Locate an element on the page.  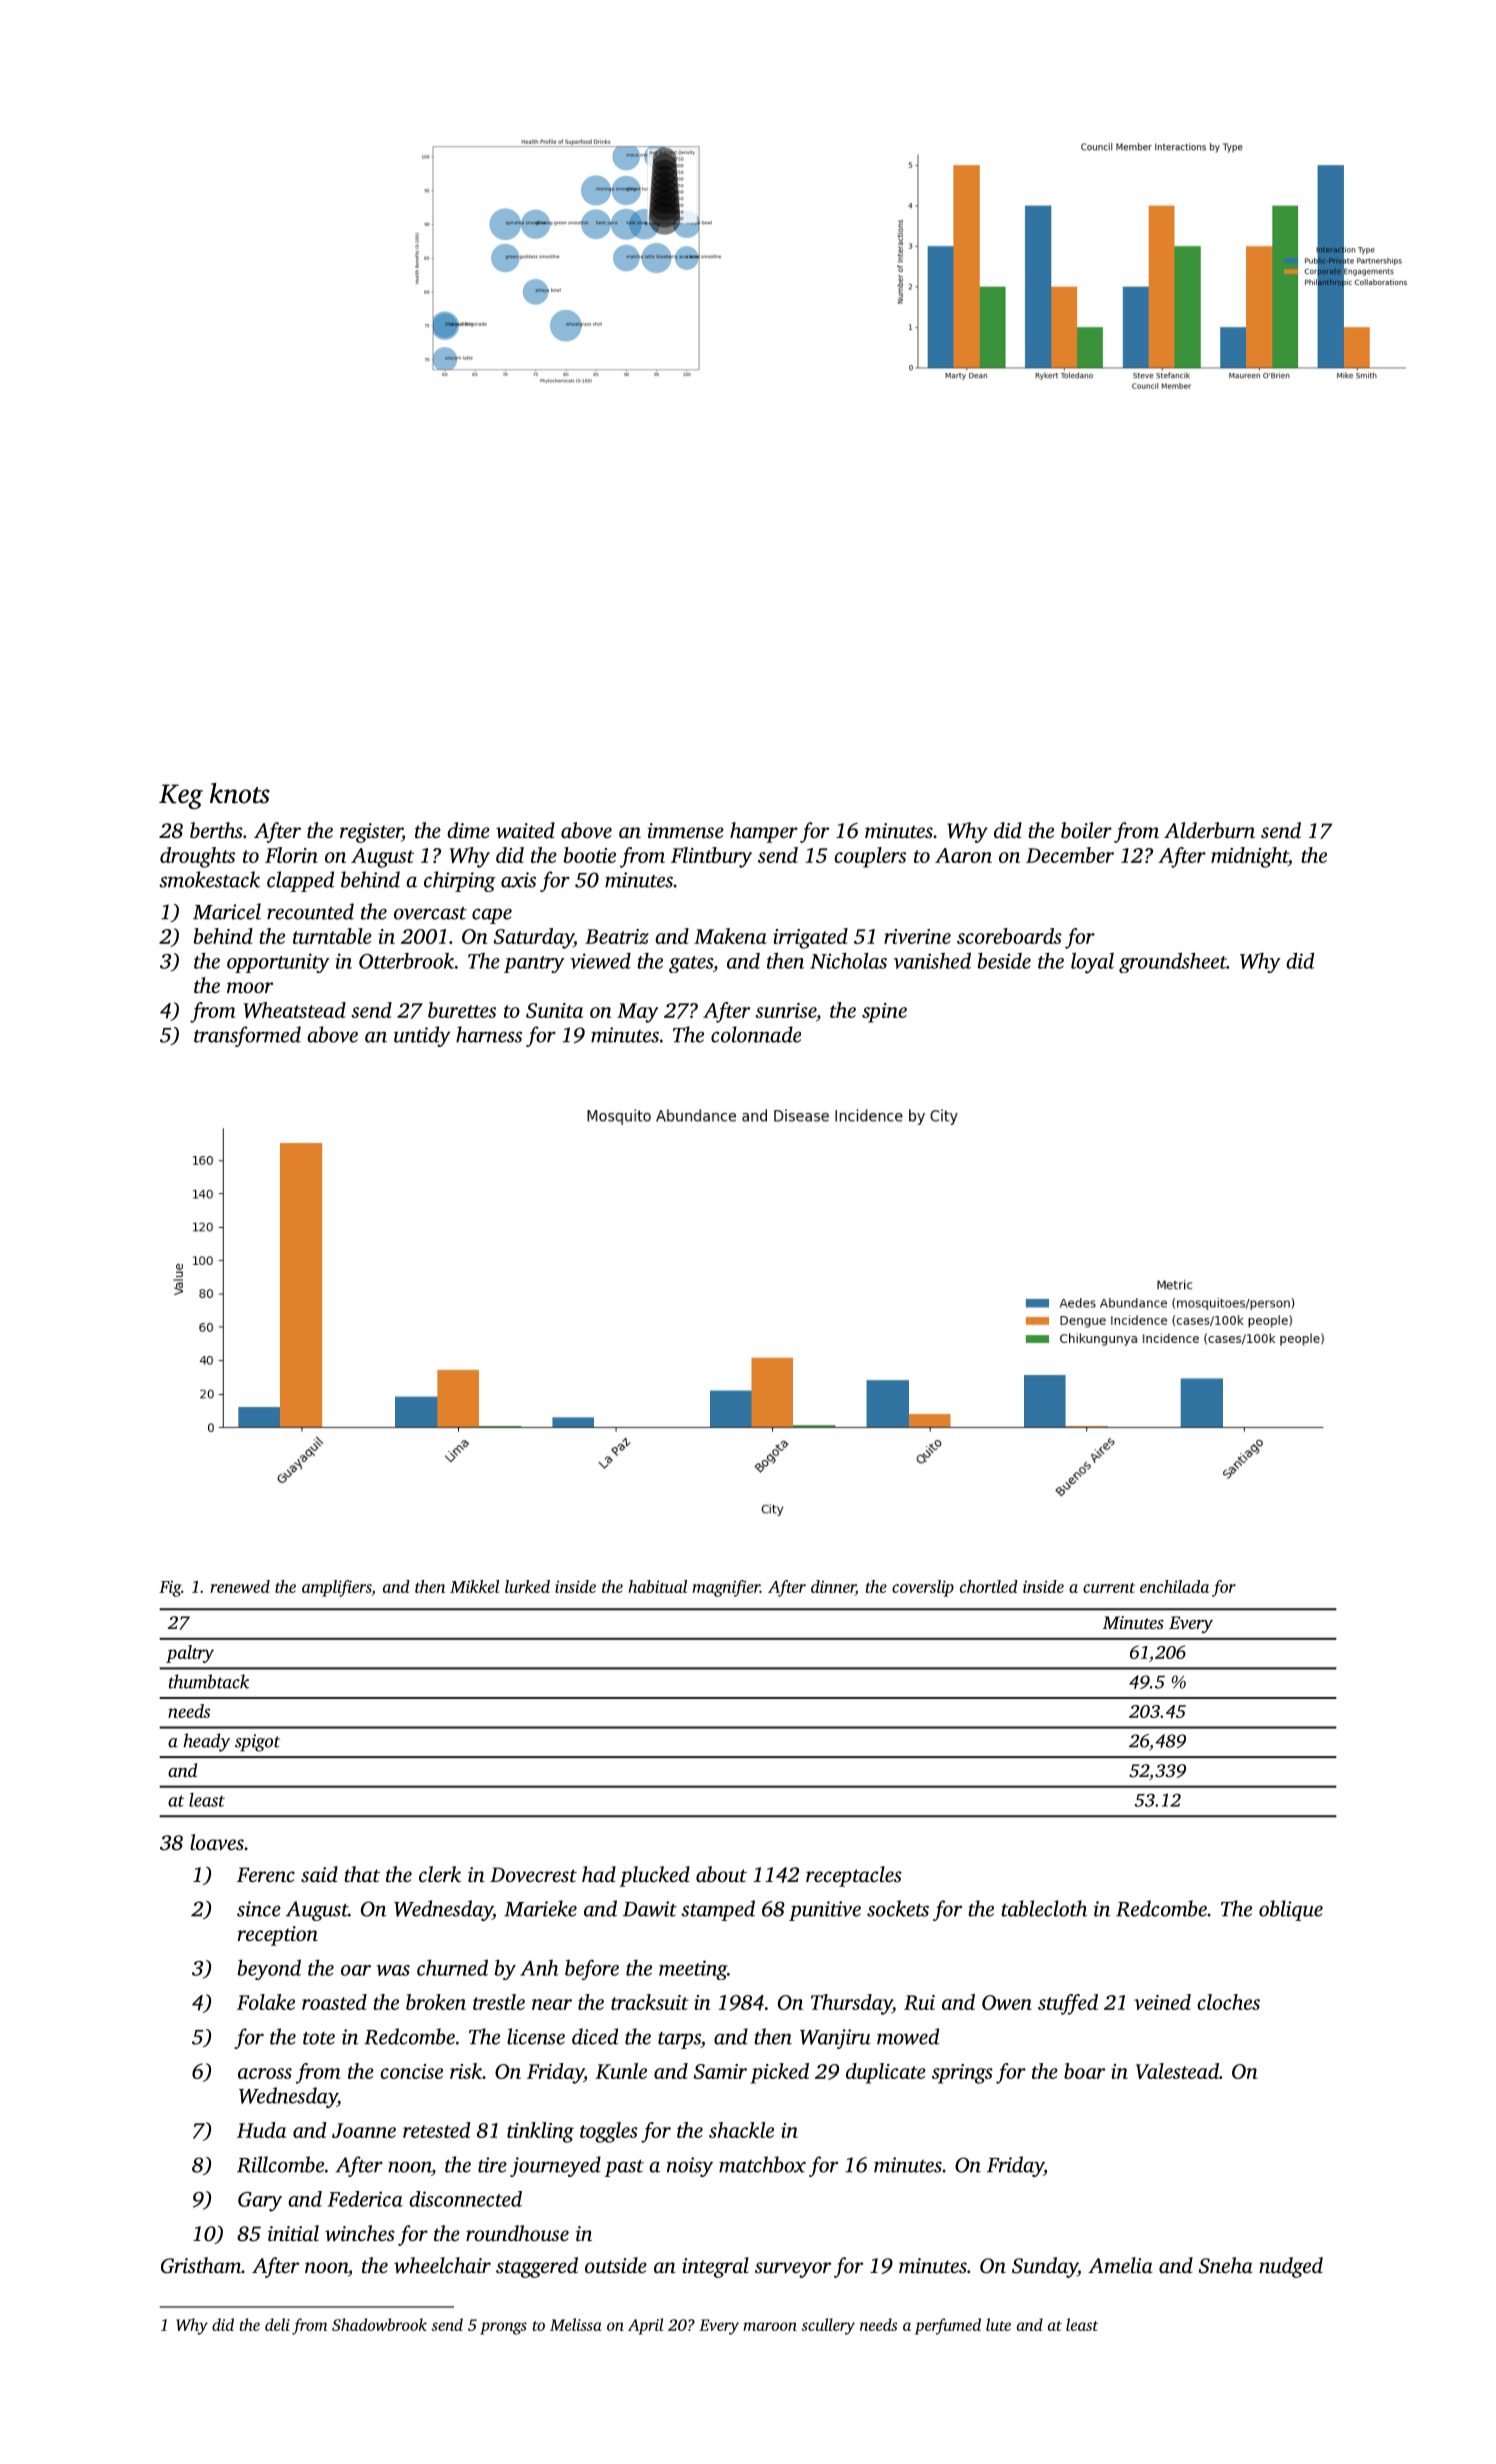
renewed is located at coordinates (240, 1586).
